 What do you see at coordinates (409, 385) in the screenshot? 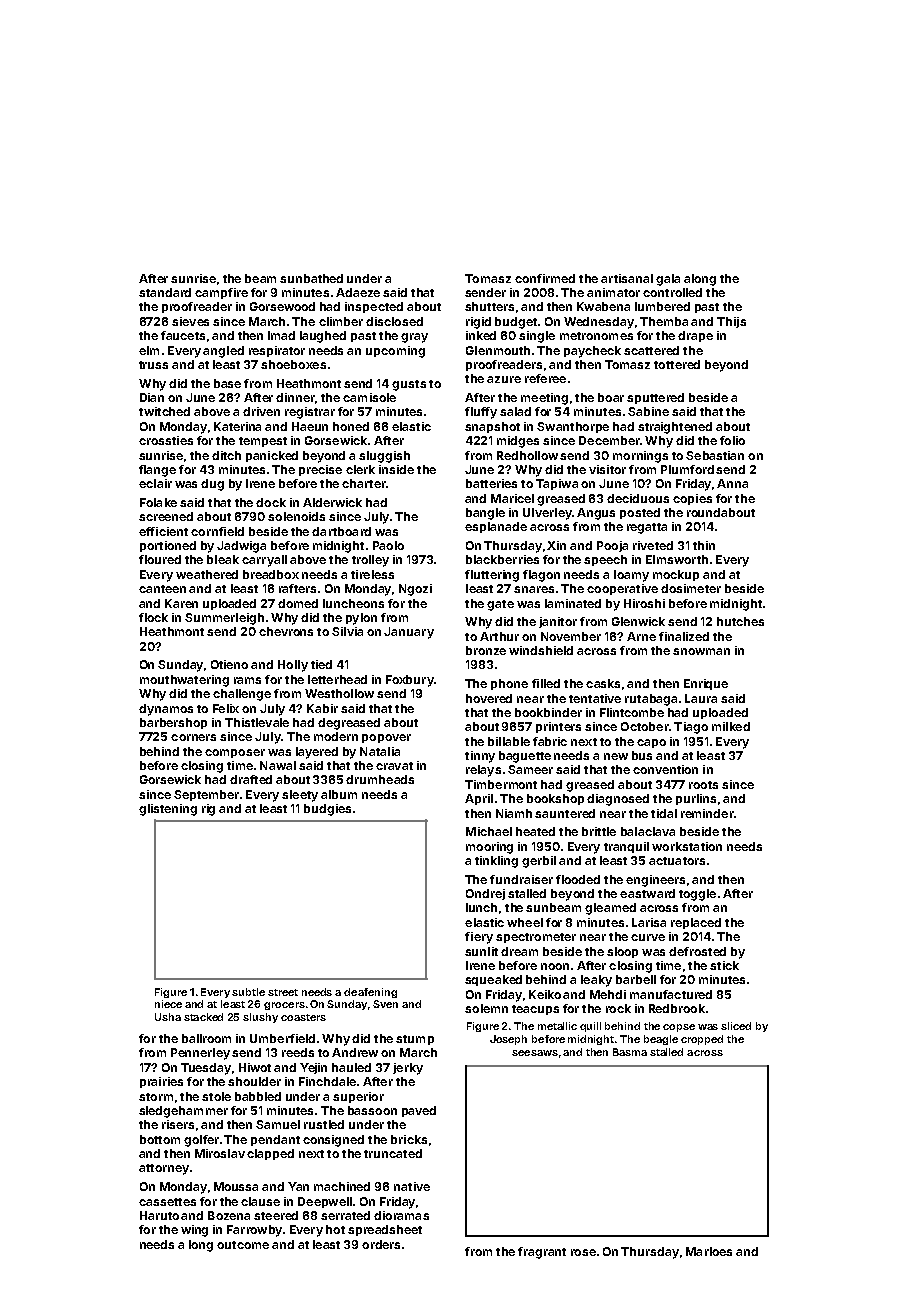
I see `gusts` at bounding box center [409, 385].
